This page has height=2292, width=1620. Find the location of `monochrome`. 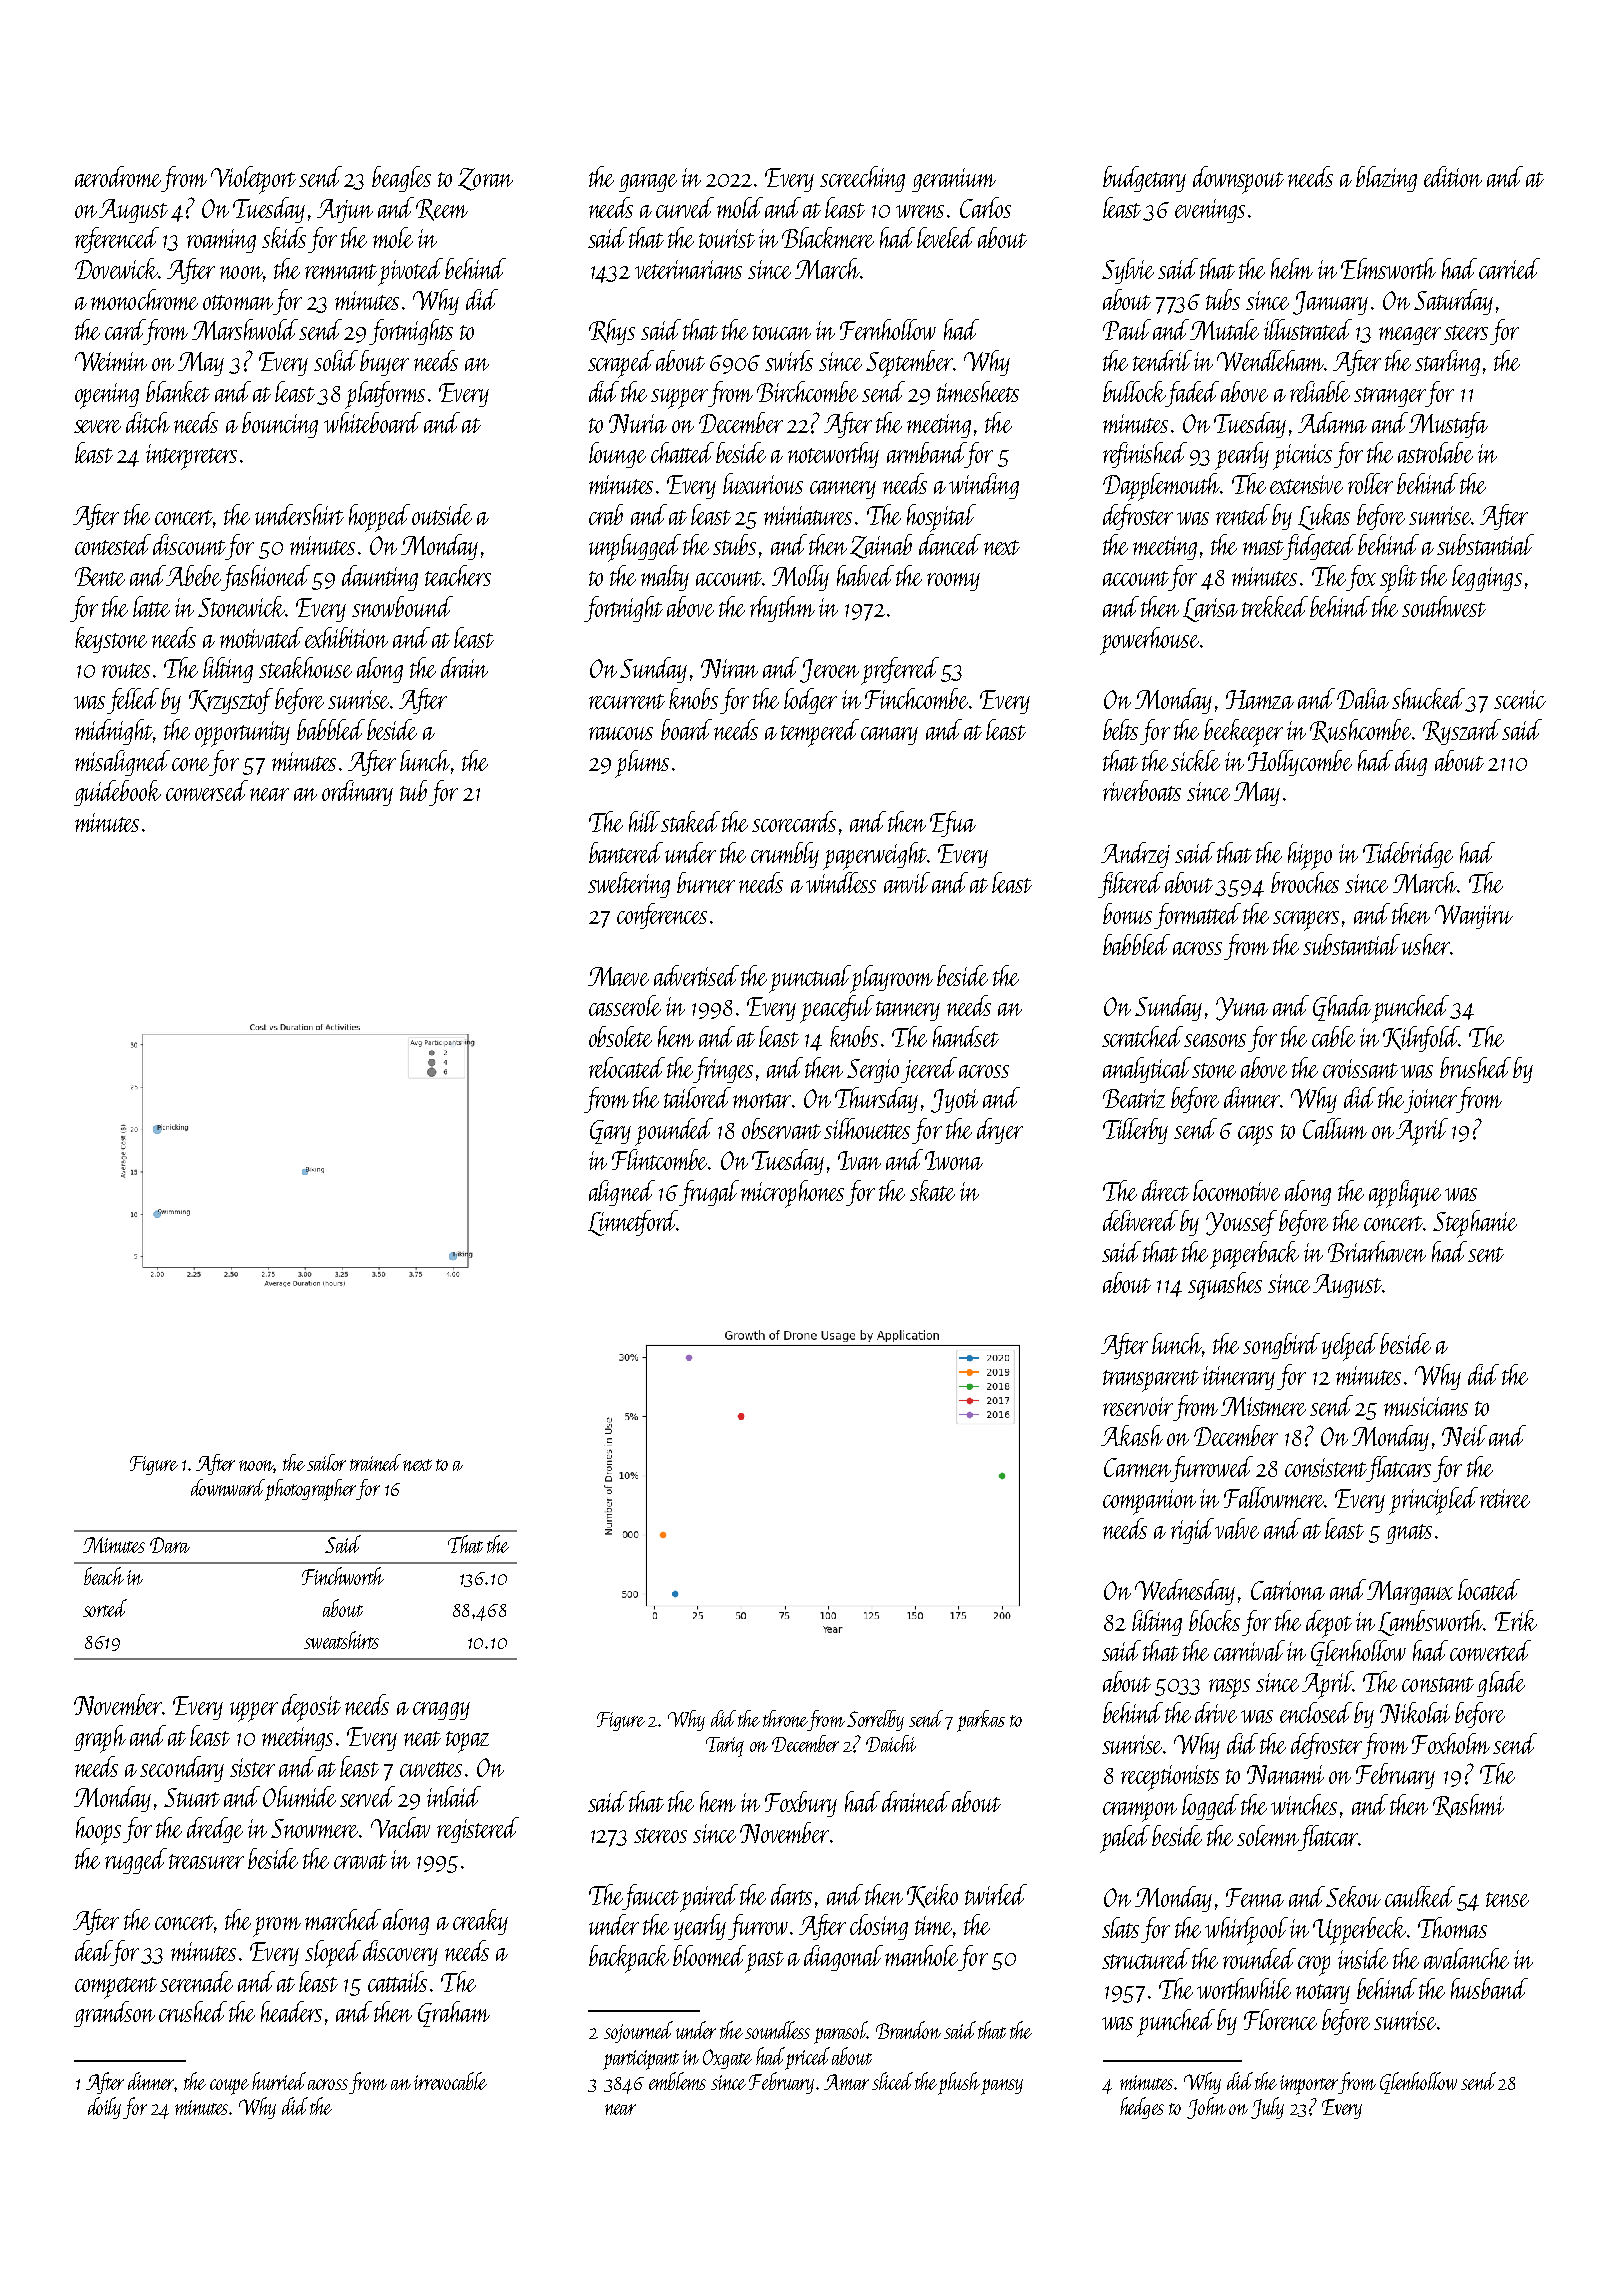

monochrome is located at coordinates (144, 299).
